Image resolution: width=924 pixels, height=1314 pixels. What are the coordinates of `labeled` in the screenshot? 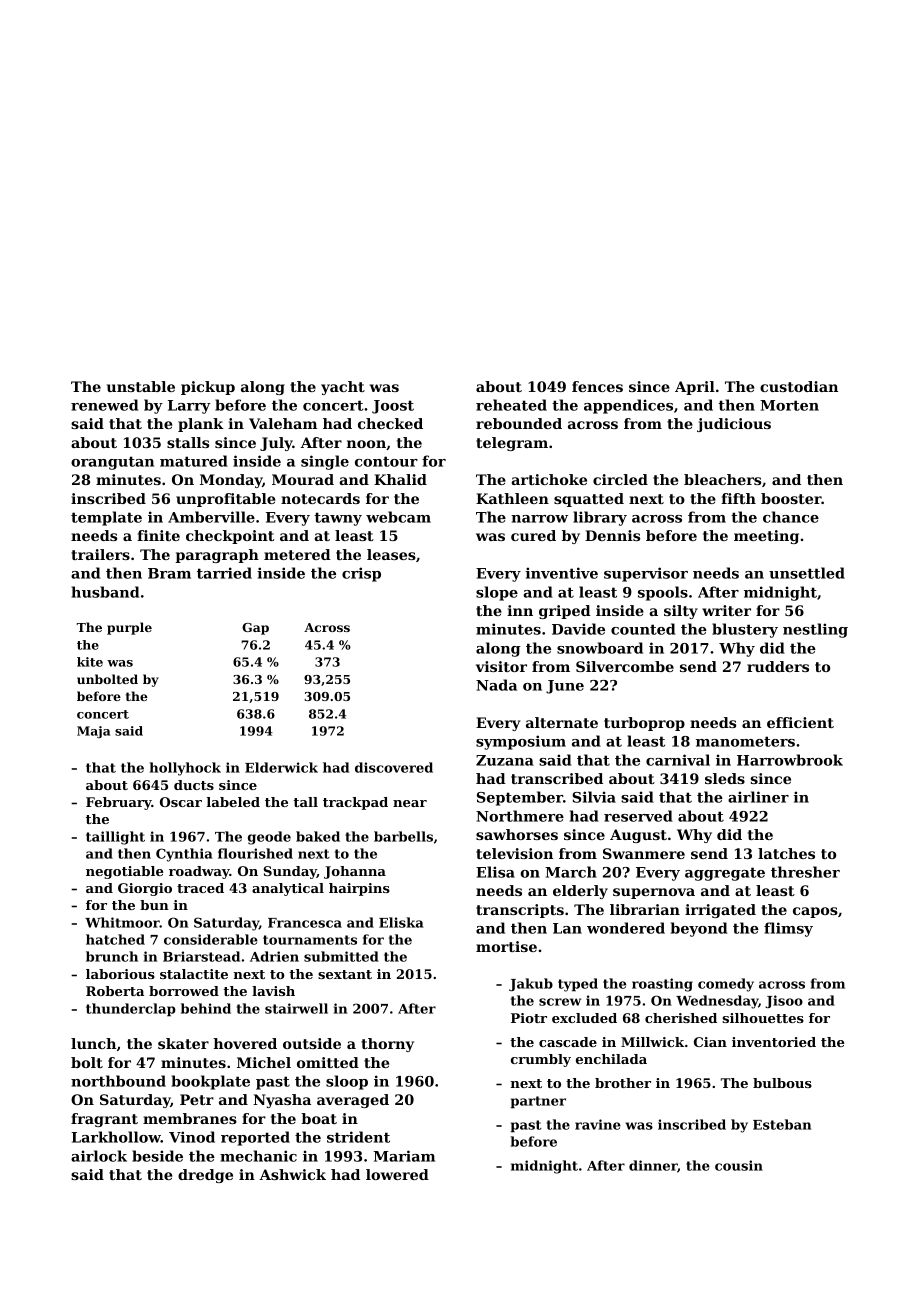 It's located at (233, 802).
